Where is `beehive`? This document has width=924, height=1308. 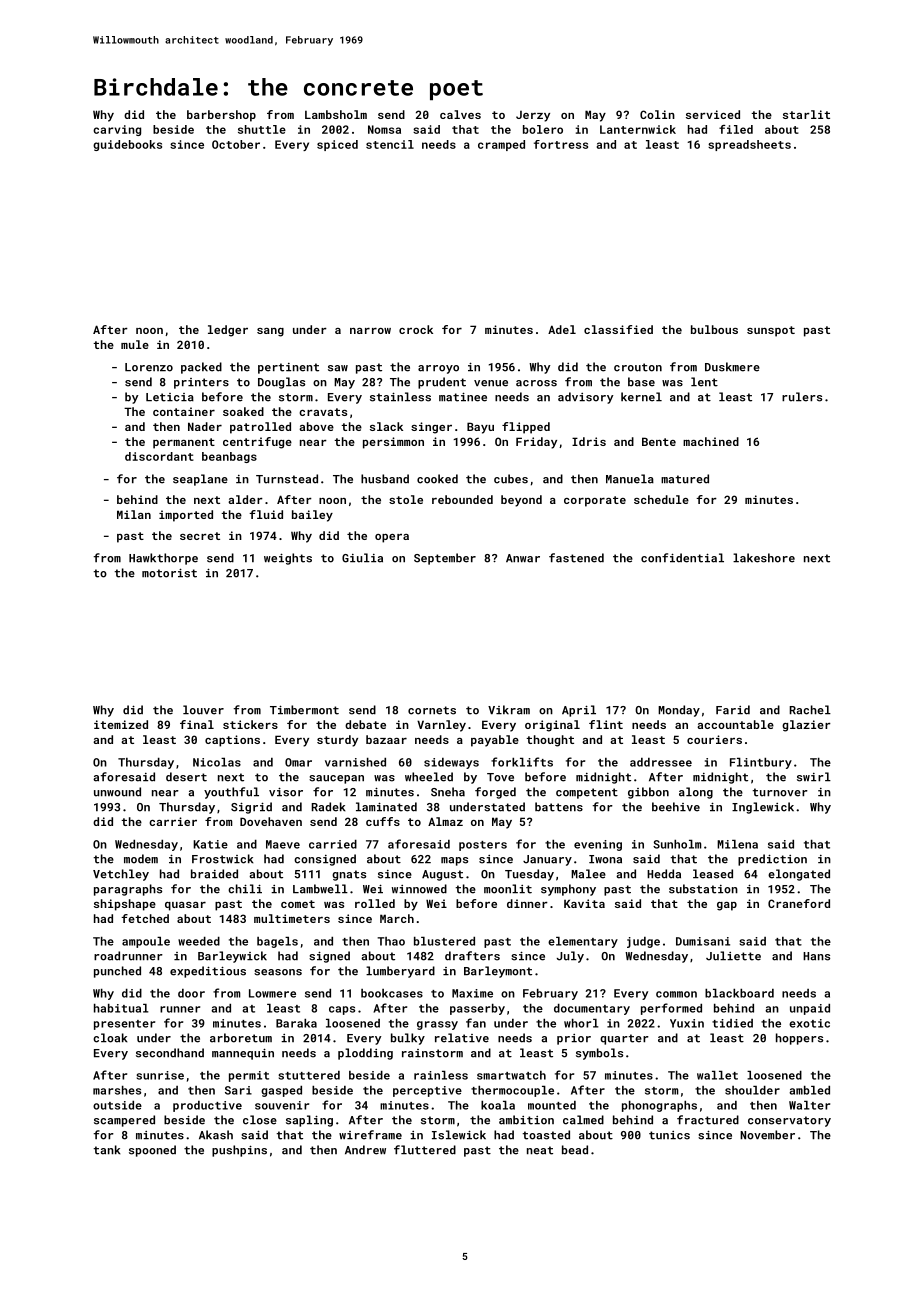
beehive is located at coordinates (676, 807).
